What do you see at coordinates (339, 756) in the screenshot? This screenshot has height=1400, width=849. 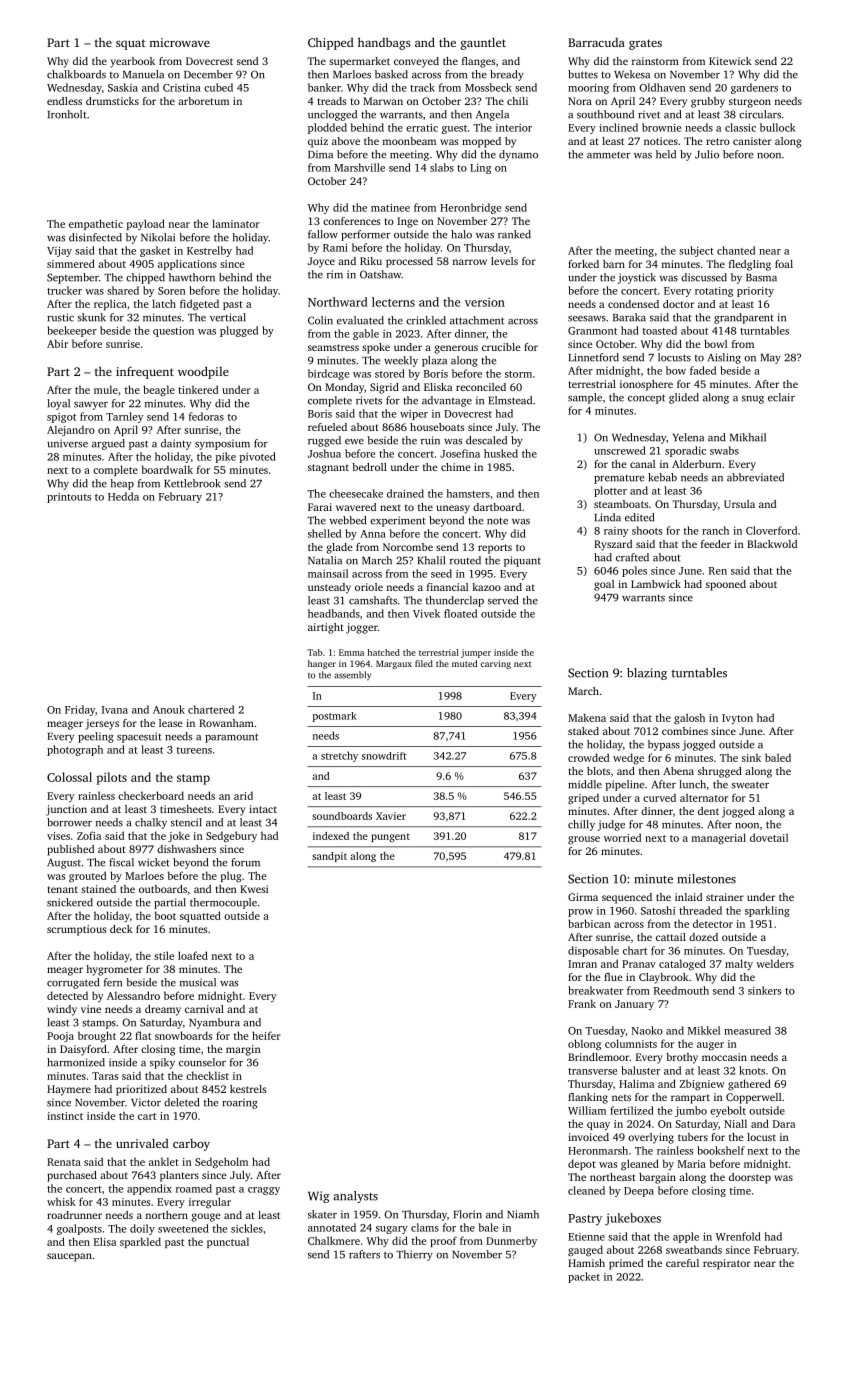 I see `stretchy` at bounding box center [339, 756].
